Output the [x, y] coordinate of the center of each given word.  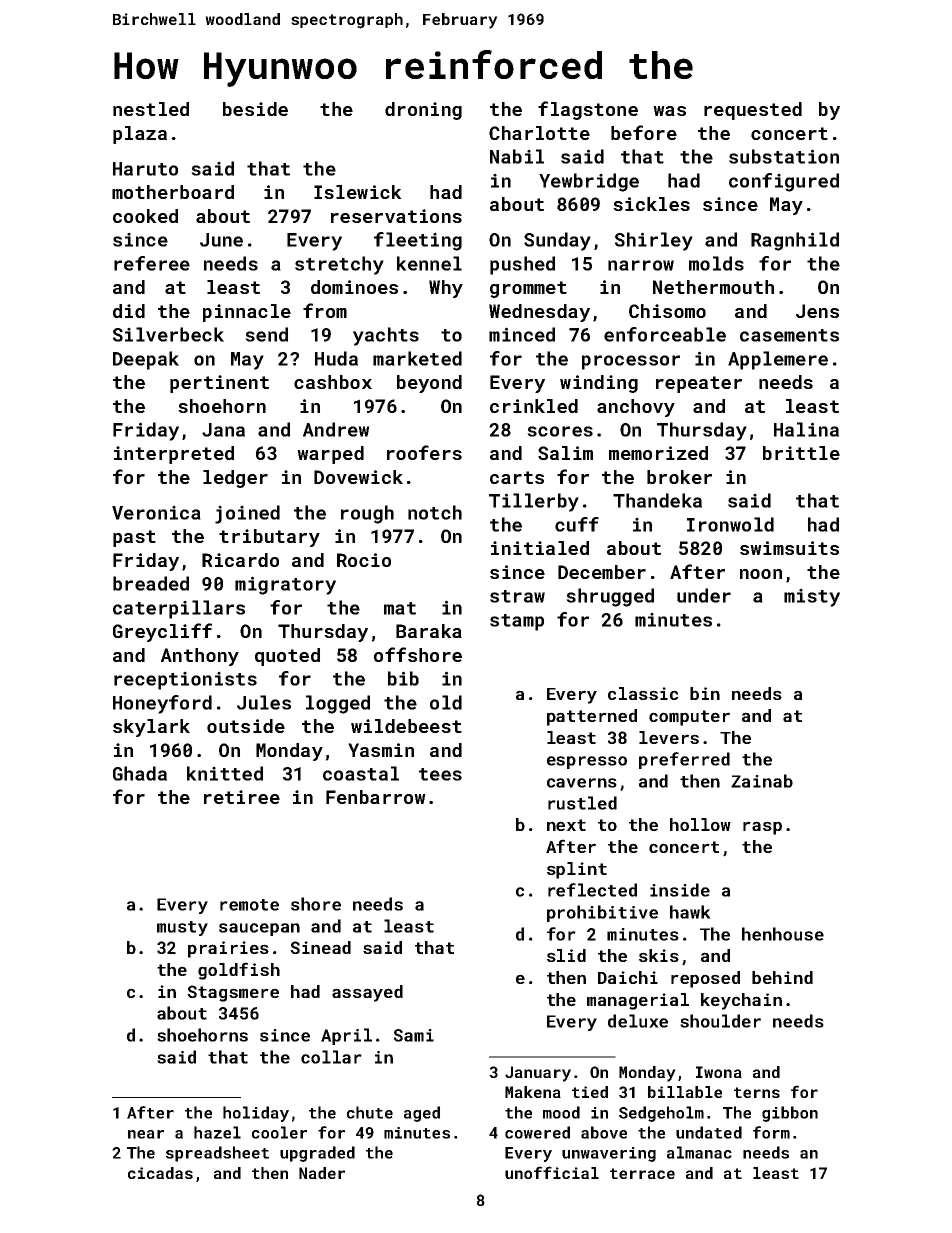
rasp [762, 828]
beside [255, 109]
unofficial [552, 1172]
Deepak [146, 360]
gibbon [790, 1114]
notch [435, 512]
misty [812, 597]
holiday [256, 1114]
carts [517, 477]
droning [423, 111]
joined [247, 514]
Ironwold [730, 524]
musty [182, 928]
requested [753, 111]
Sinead [320, 947]
